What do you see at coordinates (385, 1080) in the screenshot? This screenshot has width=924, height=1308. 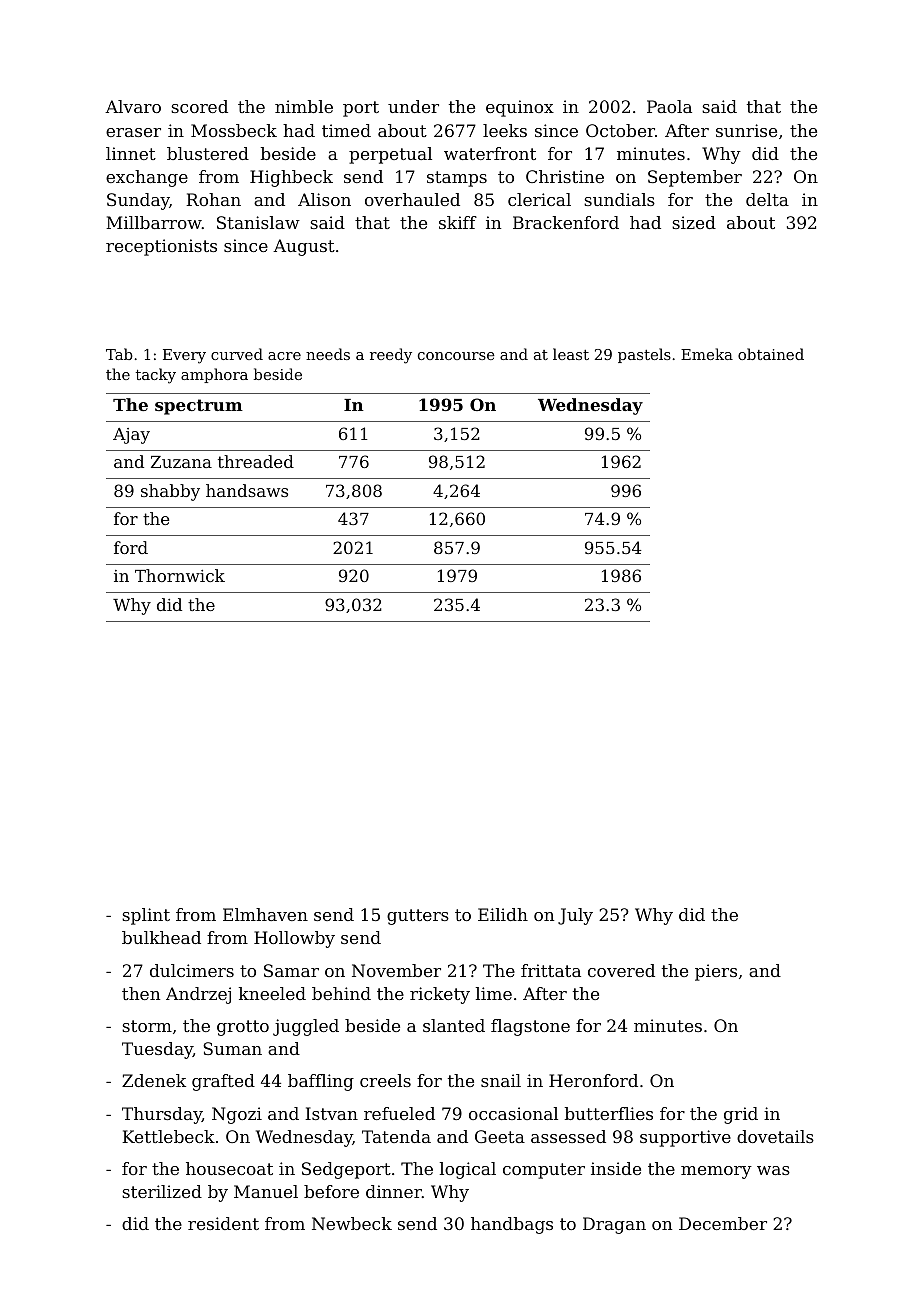 I see `creels` at bounding box center [385, 1080].
